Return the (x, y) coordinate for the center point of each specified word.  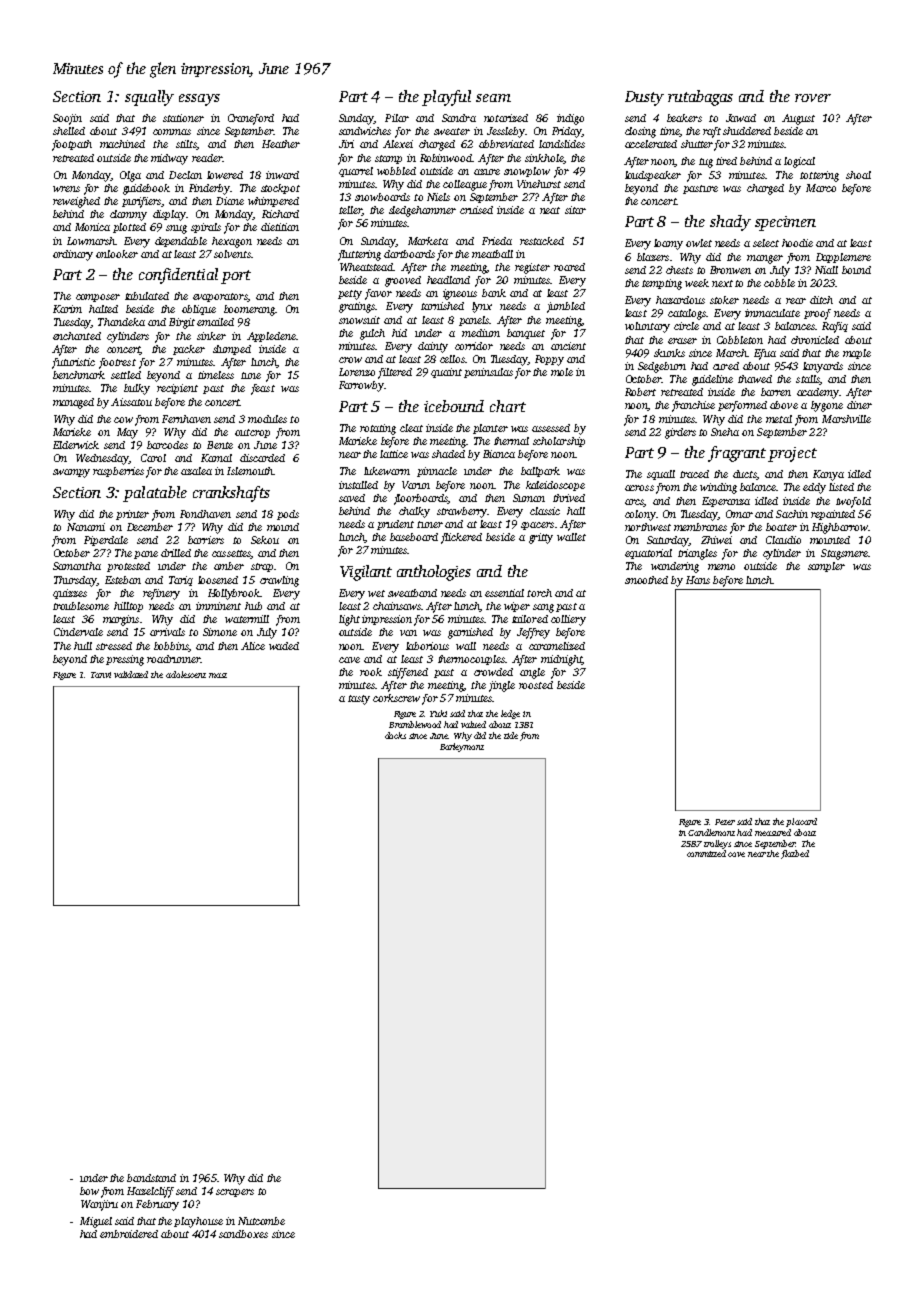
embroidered (129, 1234)
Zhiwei (716, 540)
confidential (178, 276)
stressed (114, 646)
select (766, 243)
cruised (476, 210)
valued (473, 724)
